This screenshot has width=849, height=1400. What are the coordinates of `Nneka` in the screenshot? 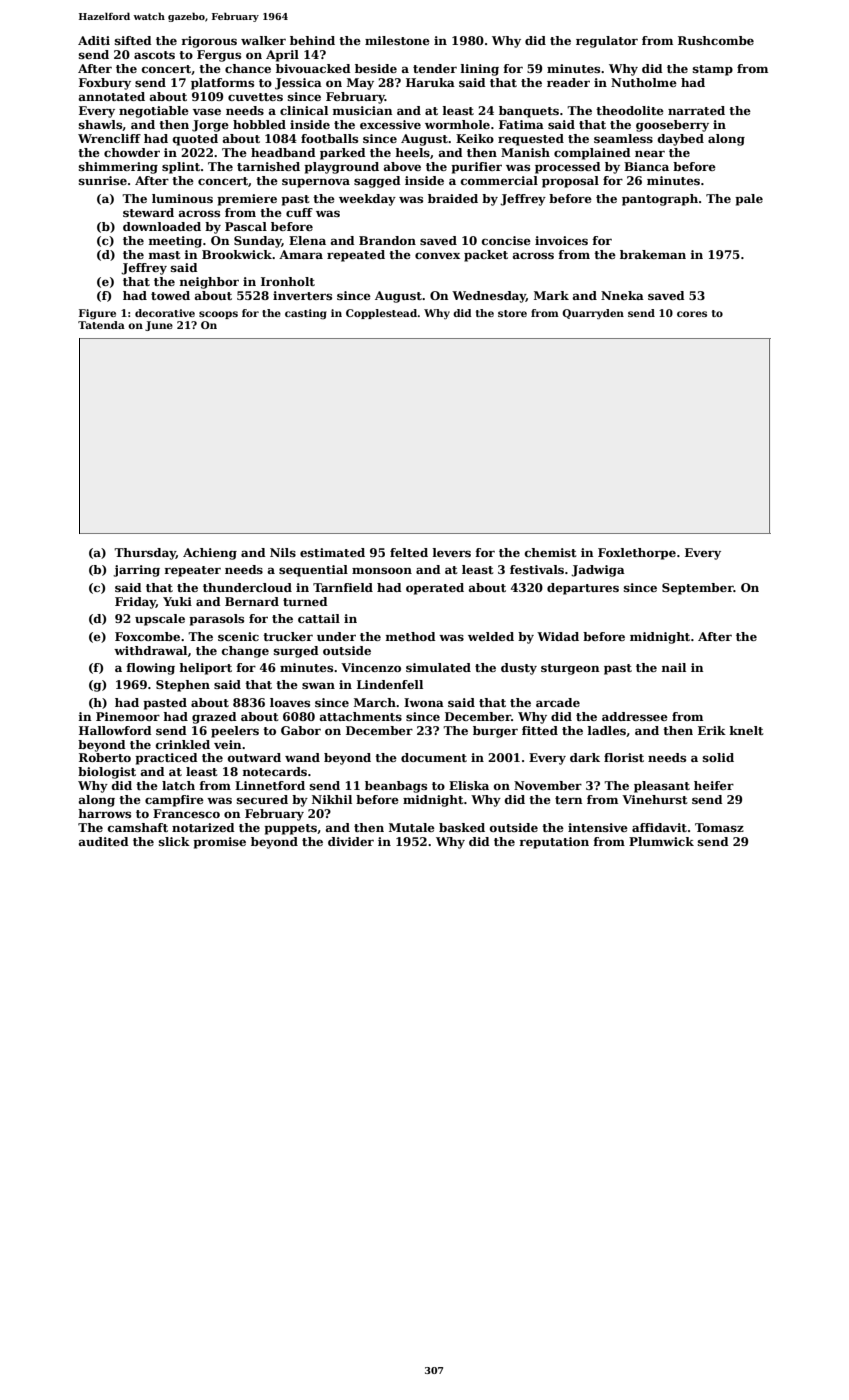 It's located at (622, 295).
